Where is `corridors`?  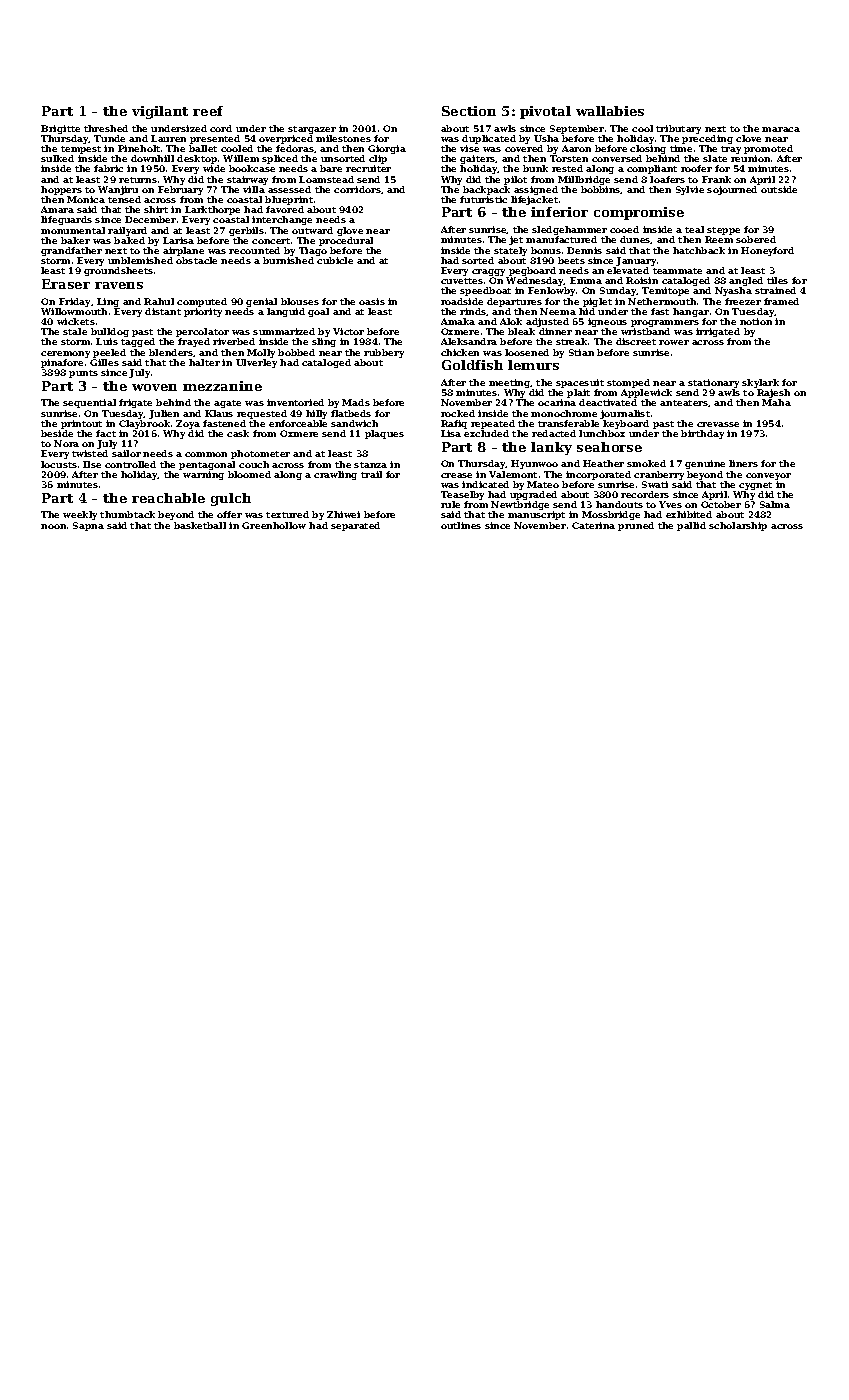 corridors is located at coordinates (357, 189).
